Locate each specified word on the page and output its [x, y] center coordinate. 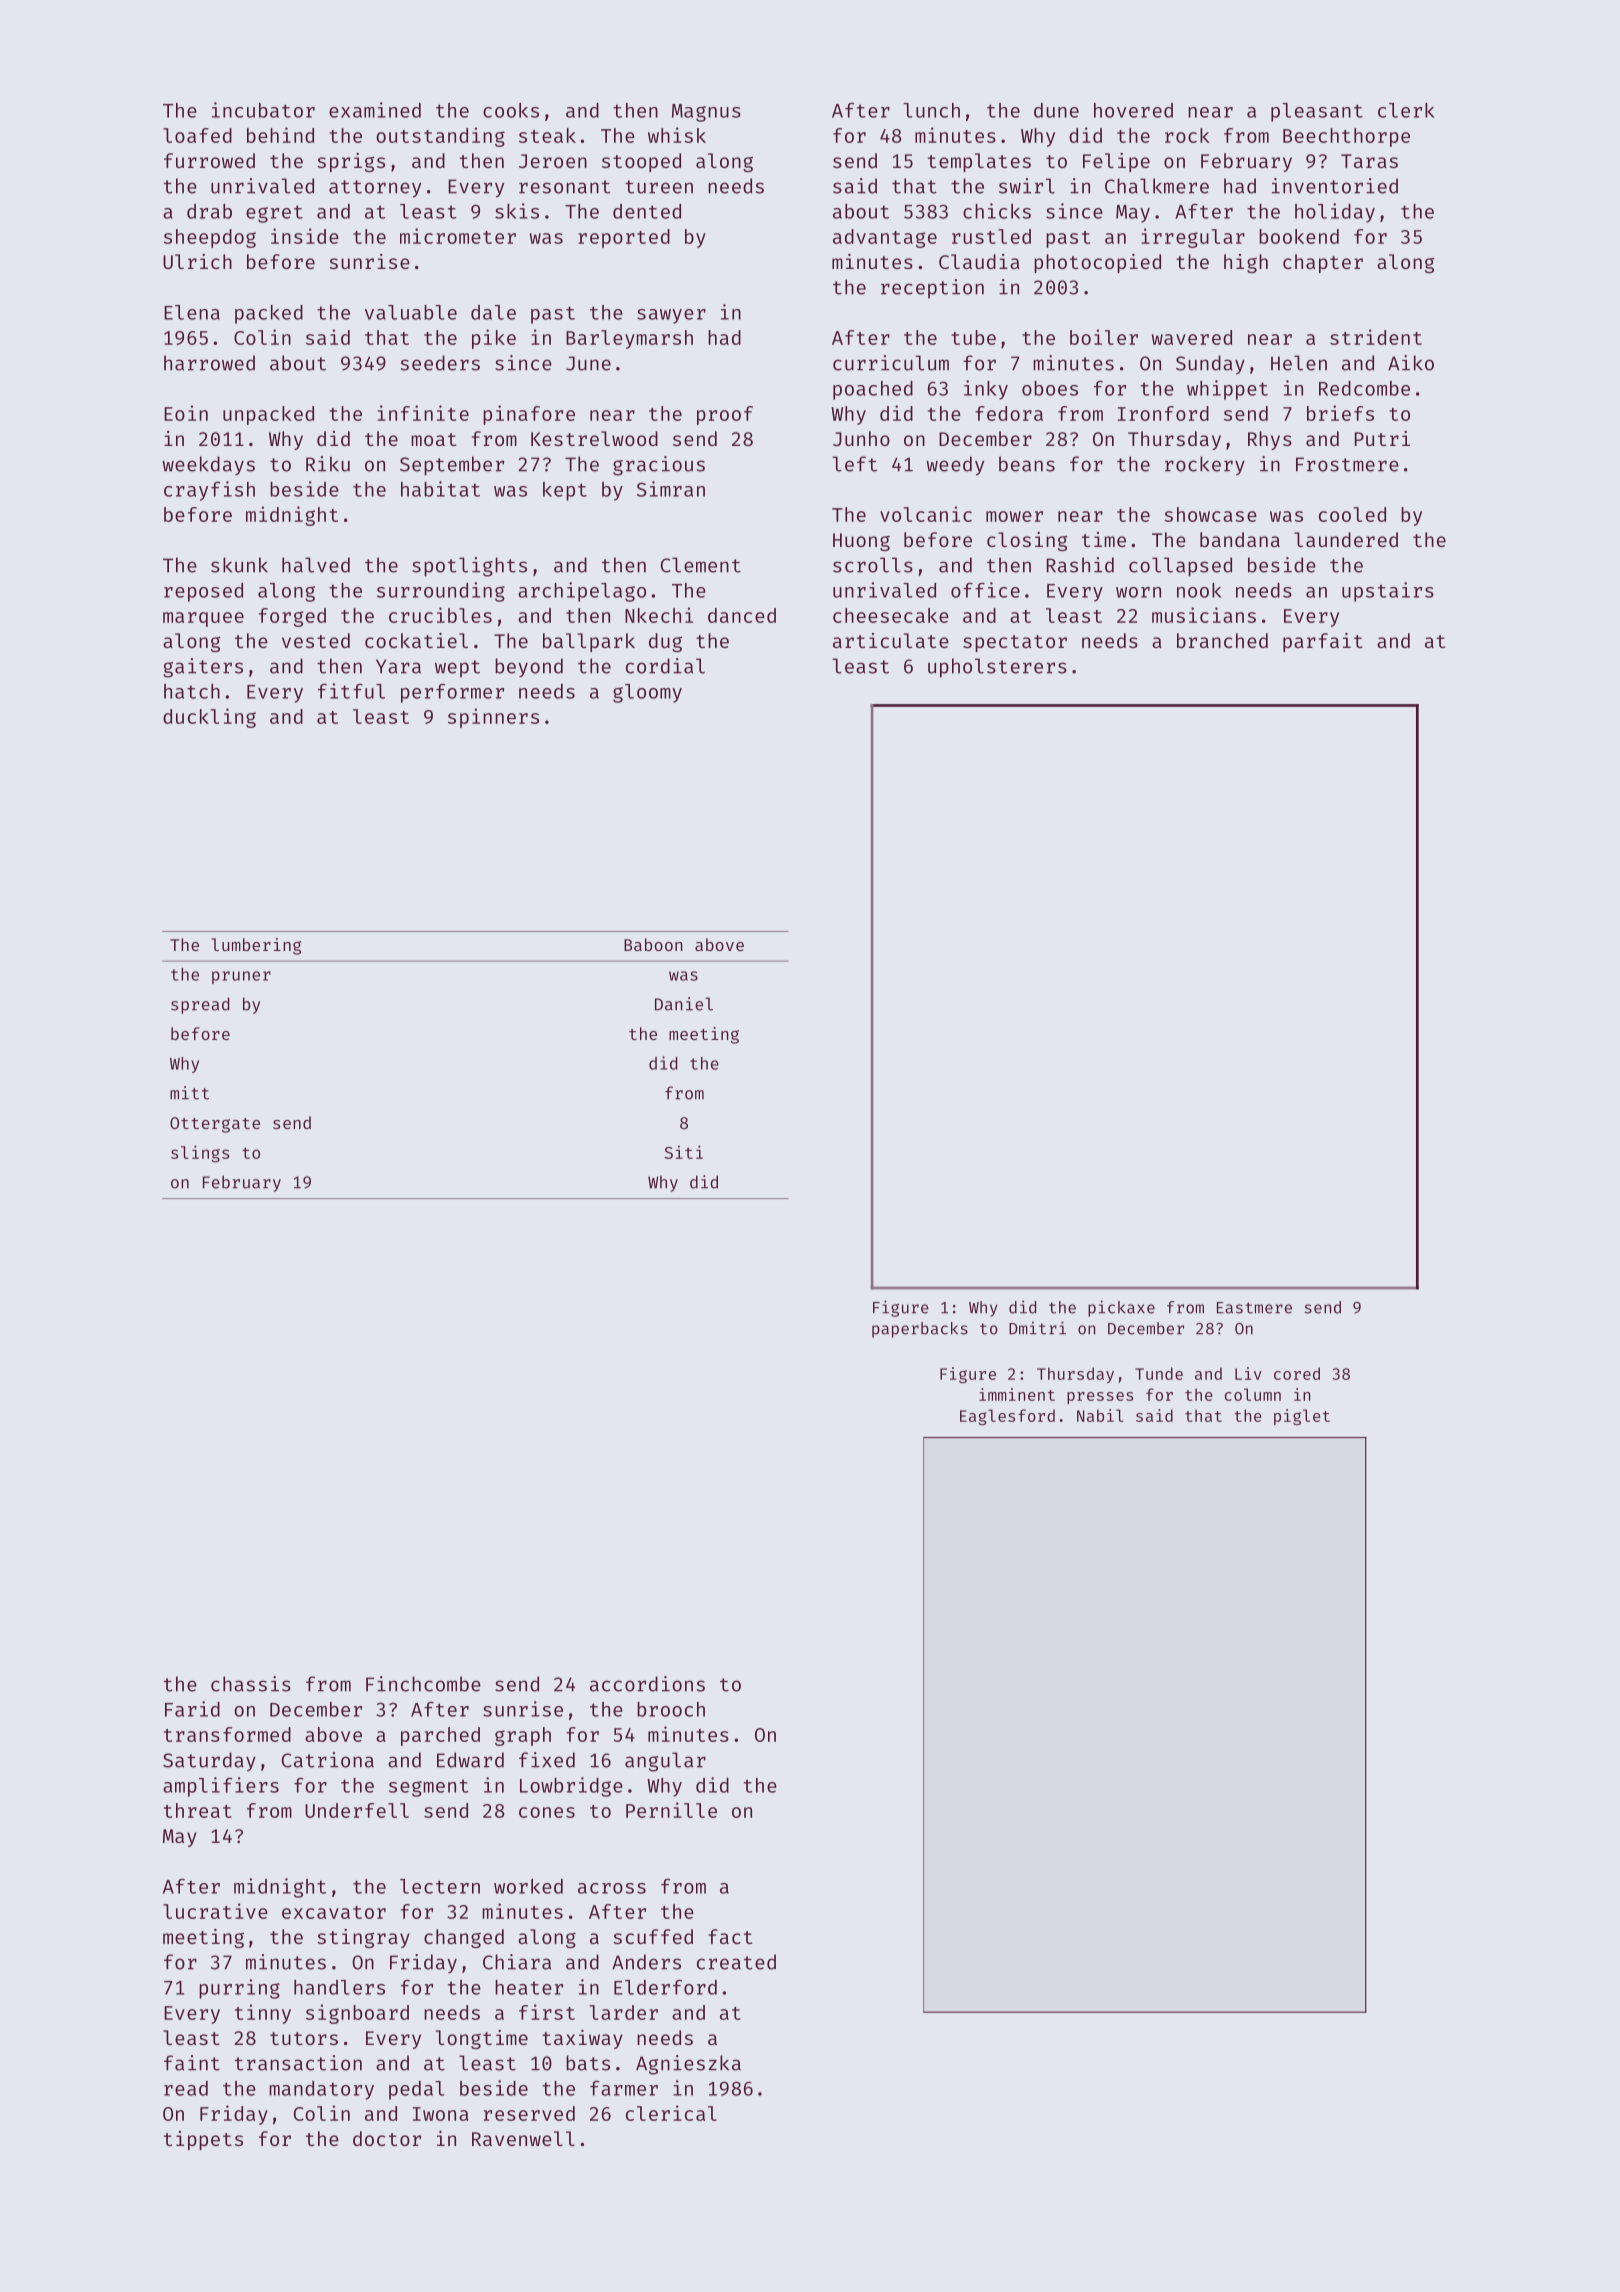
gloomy [647, 693]
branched [1222, 640]
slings [200, 1154]
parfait [1323, 642]
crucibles [440, 615]
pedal [416, 2090]
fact [730, 1936]
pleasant [1317, 112]
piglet [1302, 1417]
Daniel [684, 1004]
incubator [263, 110]
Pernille [671, 1810]
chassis [251, 1684]
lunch [931, 110]
